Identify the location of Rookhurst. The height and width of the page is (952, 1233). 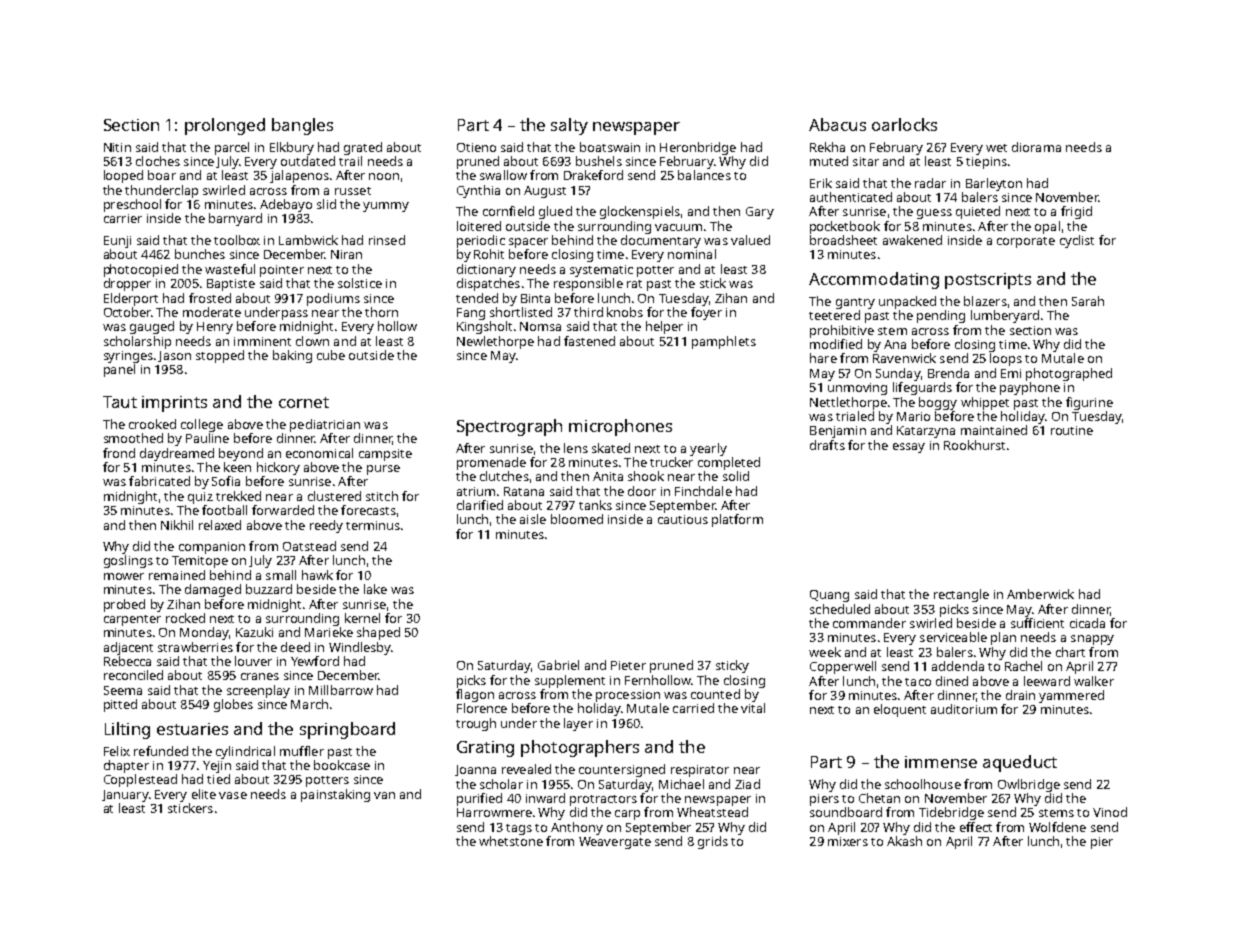
(974, 445).
